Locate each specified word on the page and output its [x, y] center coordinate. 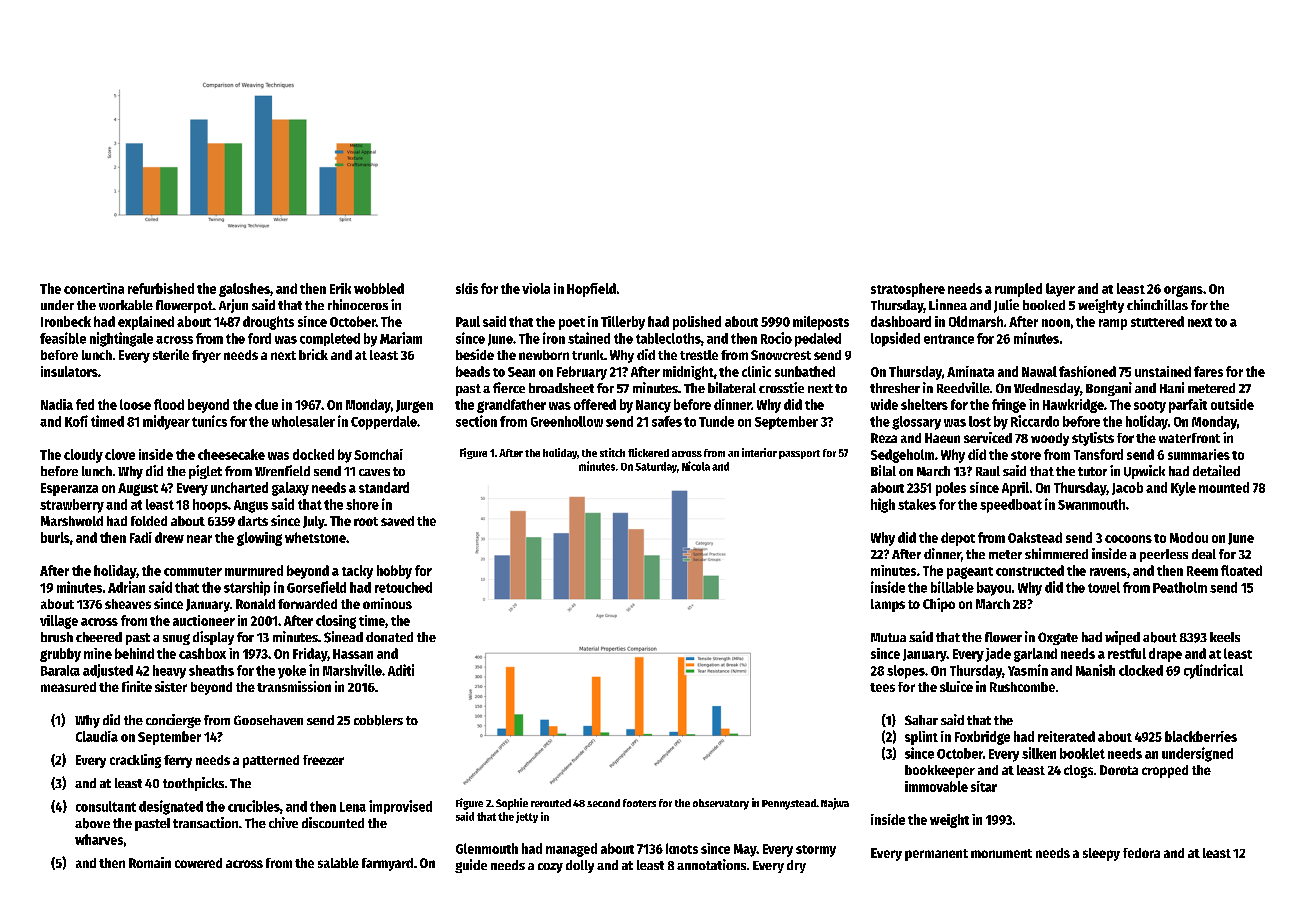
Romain [150, 862]
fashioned [1087, 371]
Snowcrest [781, 355]
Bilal [883, 470]
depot [958, 539]
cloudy [83, 456]
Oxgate [1058, 638]
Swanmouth [1091, 504]
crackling [135, 761]
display [213, 638]
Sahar [921, 720]
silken [1039, 753]
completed [330, 339]
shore [362, 504]
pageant [970, 573]
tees [882, 687]
